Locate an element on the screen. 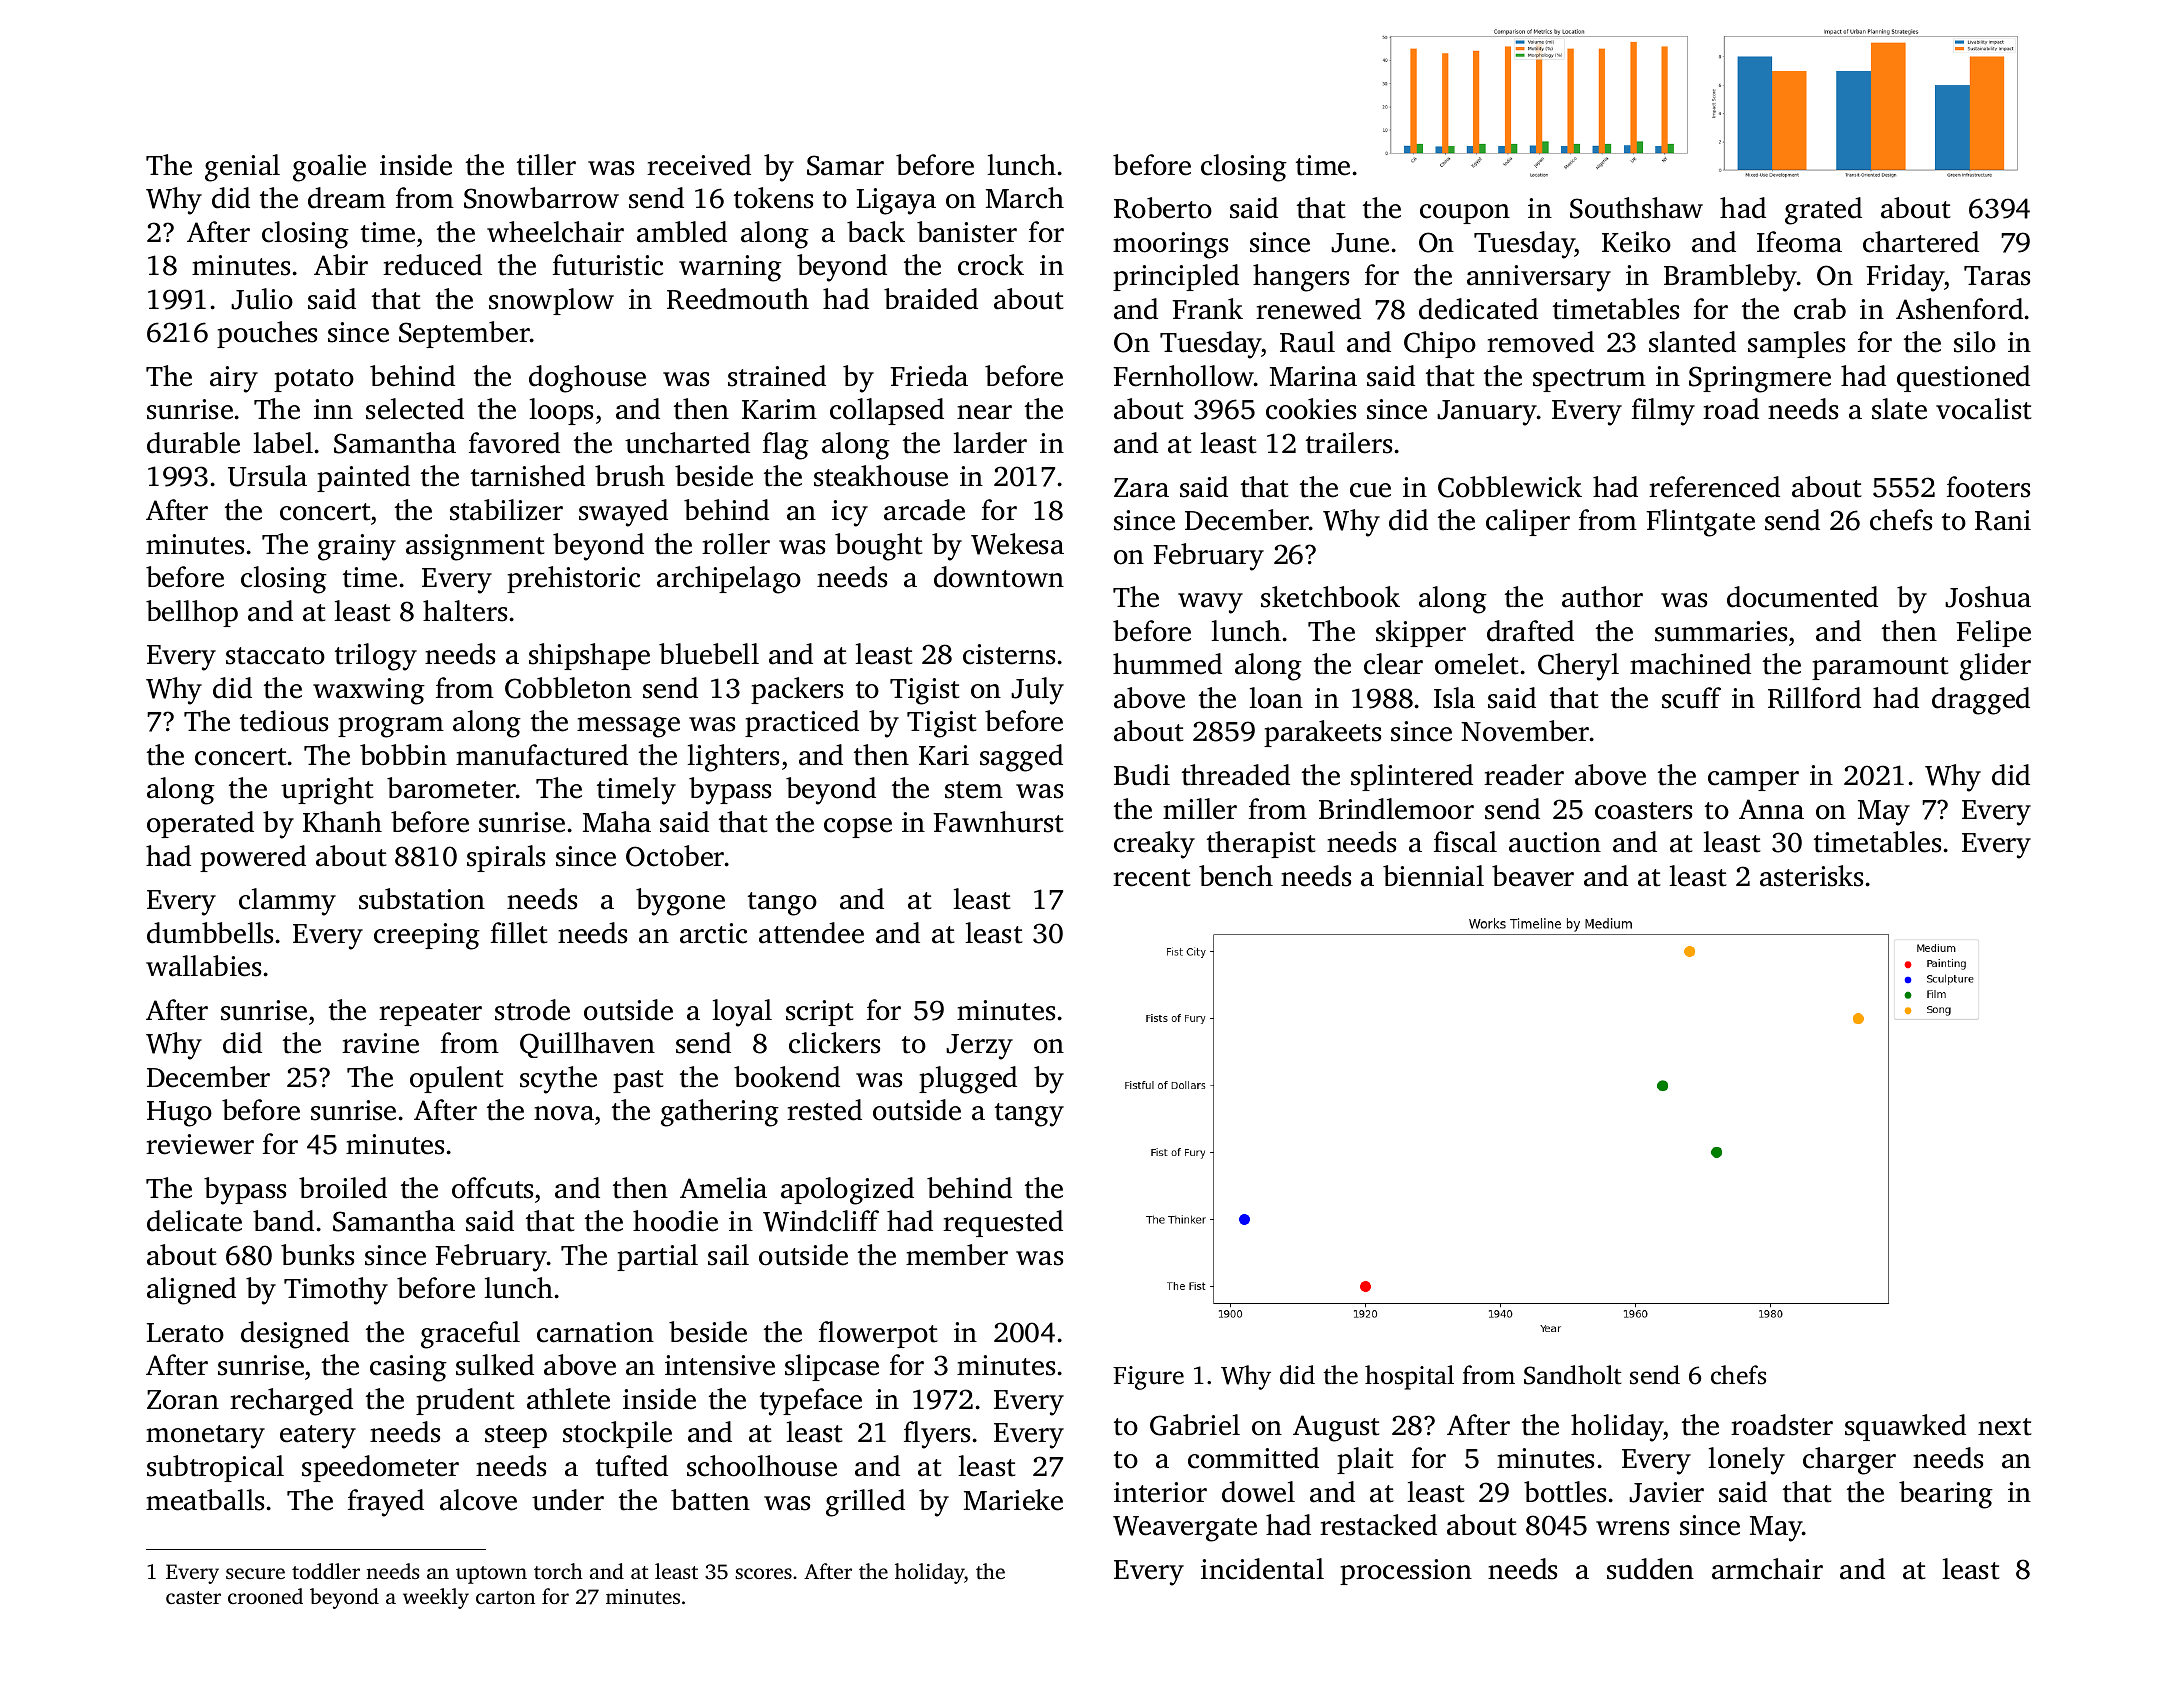 This screenshot has height=1683, width=2178. durable is located at coordinates (193, 443).
